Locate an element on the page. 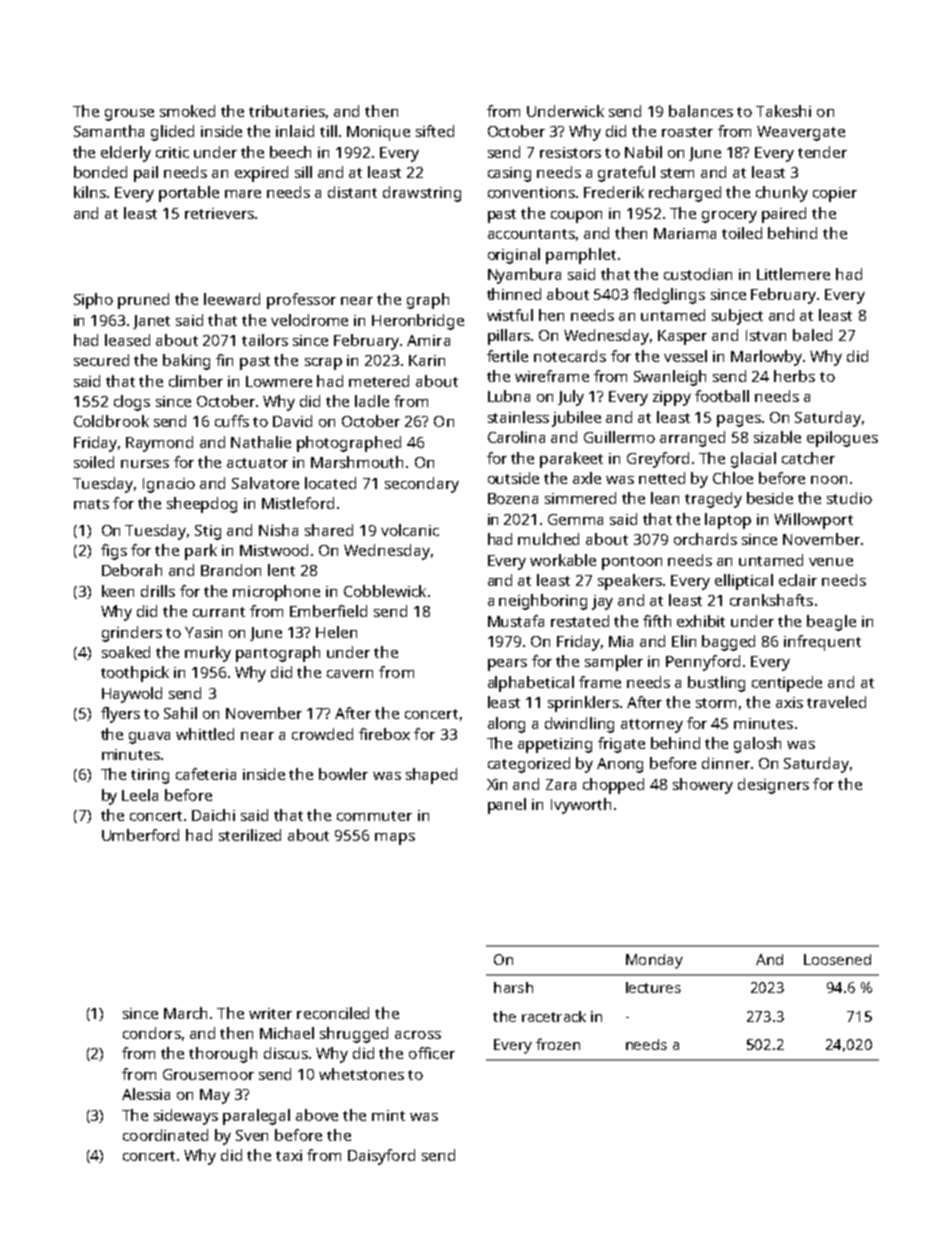  sifted is located at coordinates (435, 131).
